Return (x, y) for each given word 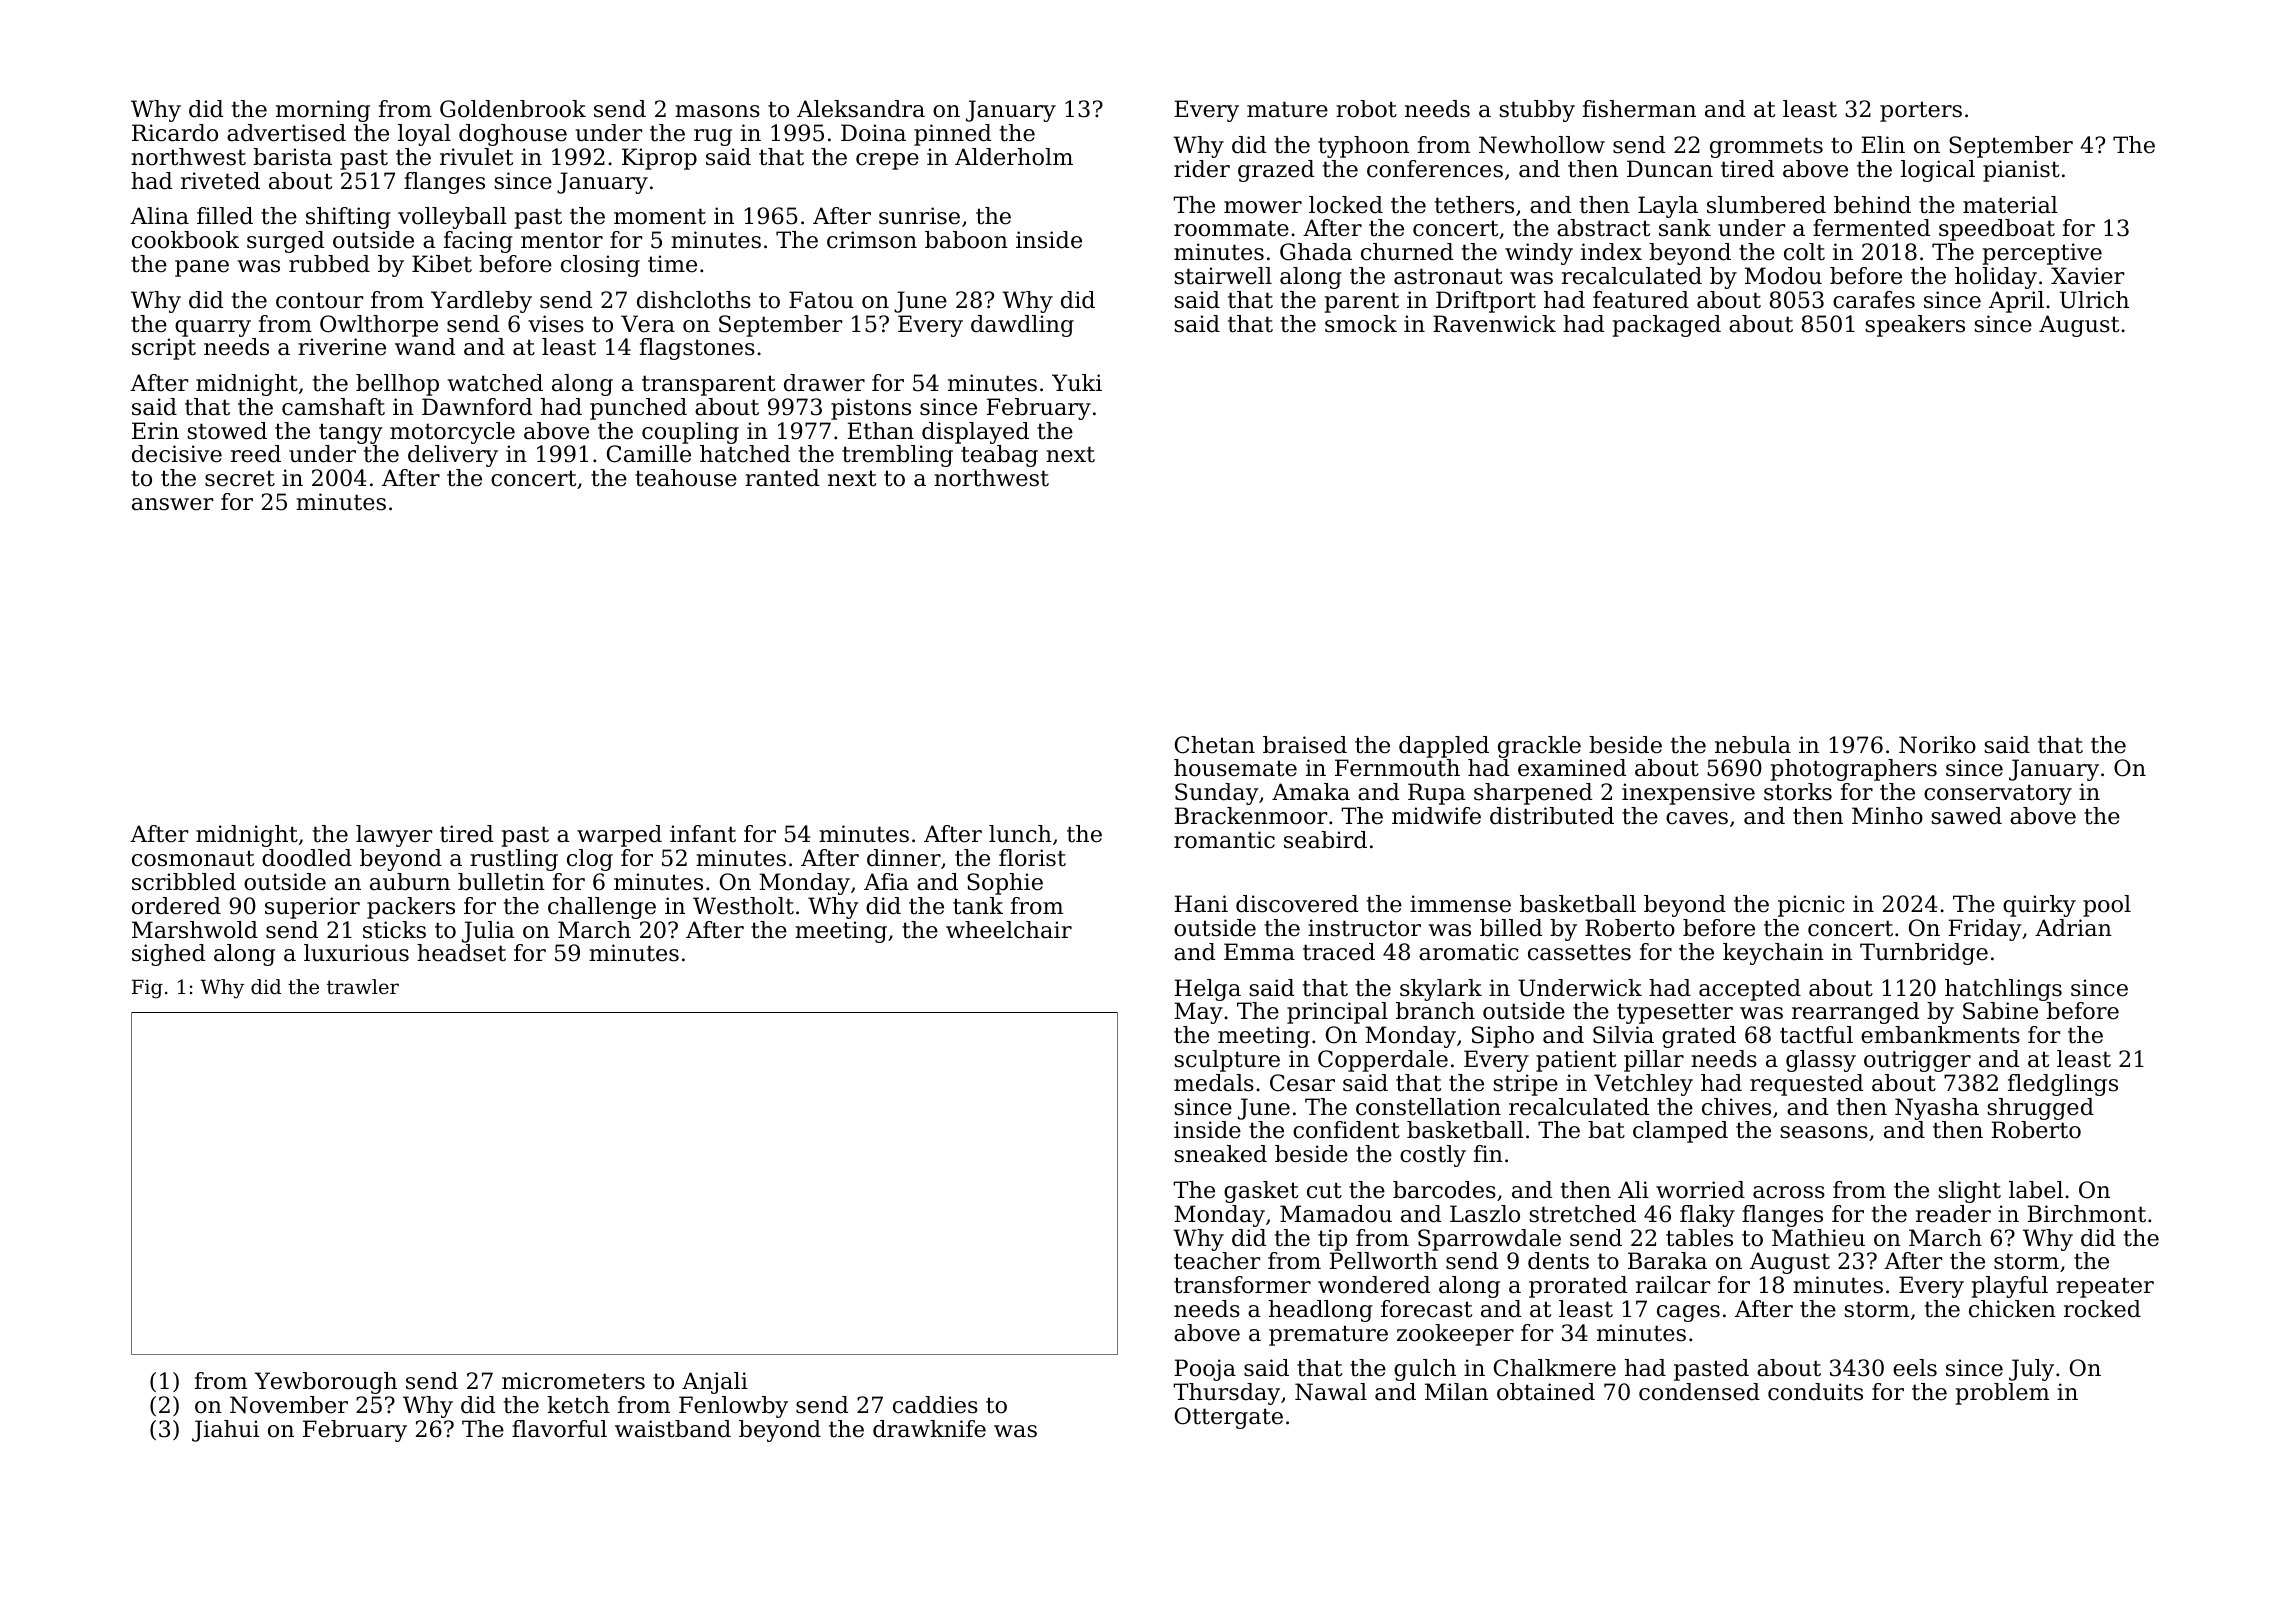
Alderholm (1014, 157)
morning (323, 111)
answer (172, 504)
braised (1305, 745)
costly (1433, 1156)
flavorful (559, 1429)
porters (1921, 111)
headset (461, 953)
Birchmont (2086, 1214)
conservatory (1998, 794)
